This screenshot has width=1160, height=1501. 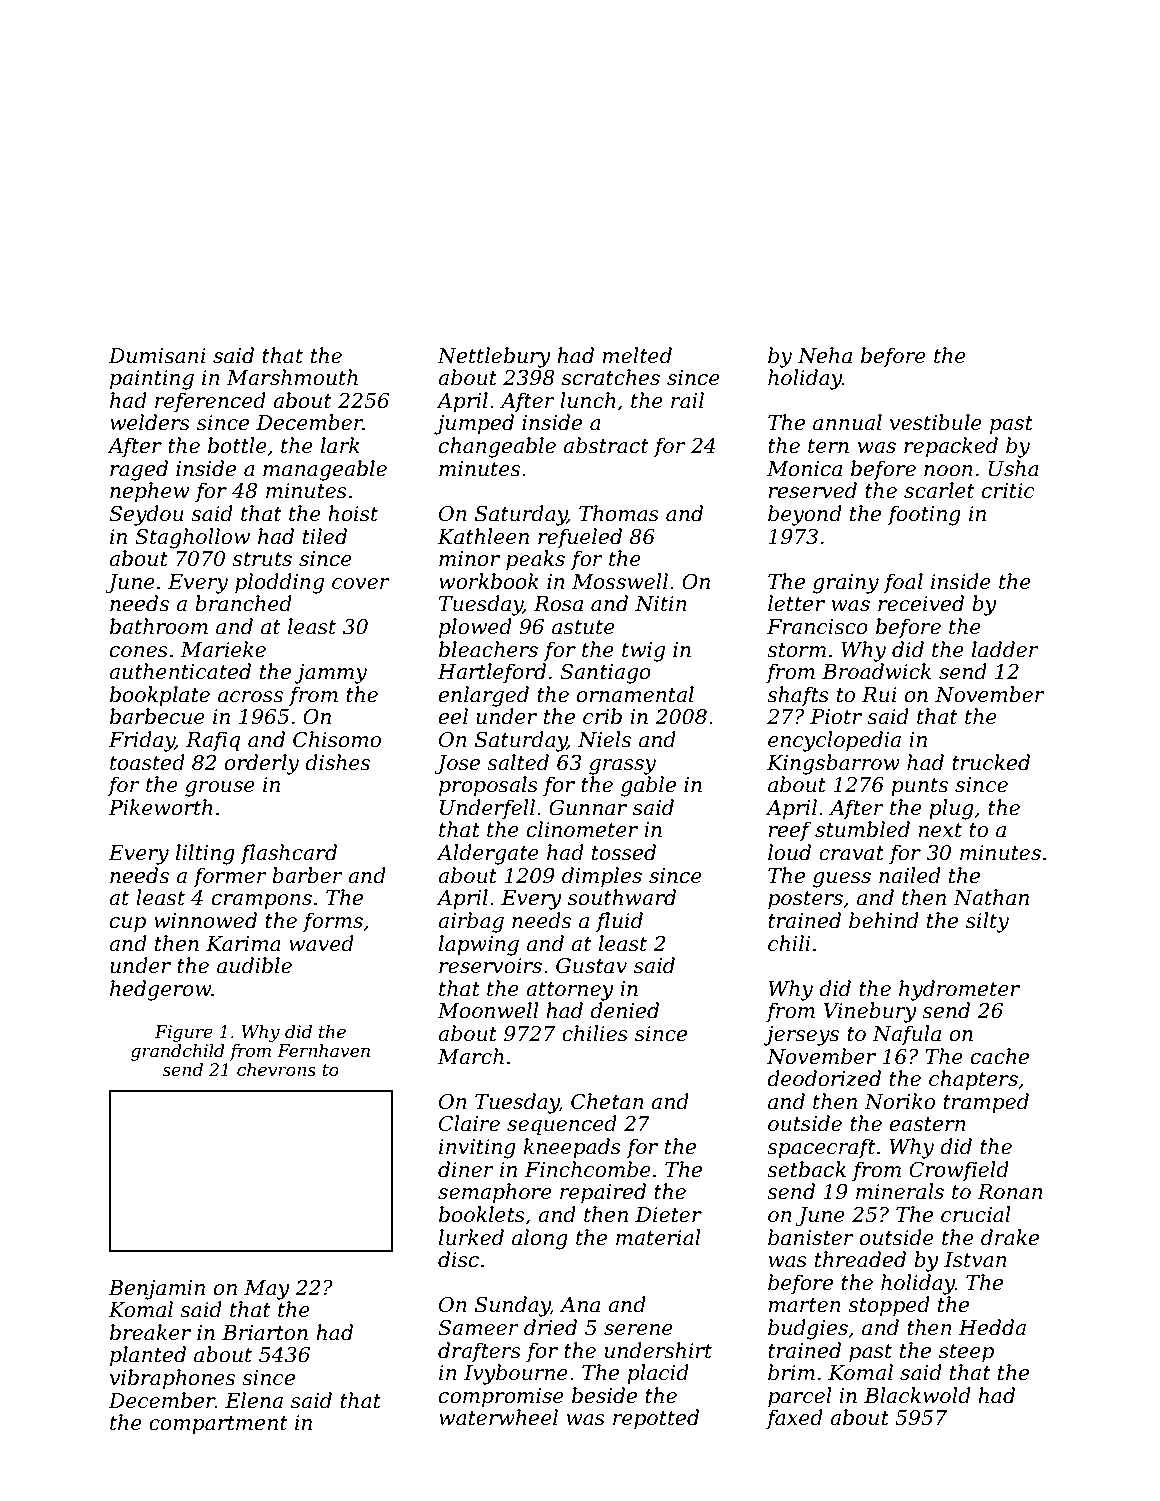 I want to click on chevrons, so click(x=276, y=1070).
